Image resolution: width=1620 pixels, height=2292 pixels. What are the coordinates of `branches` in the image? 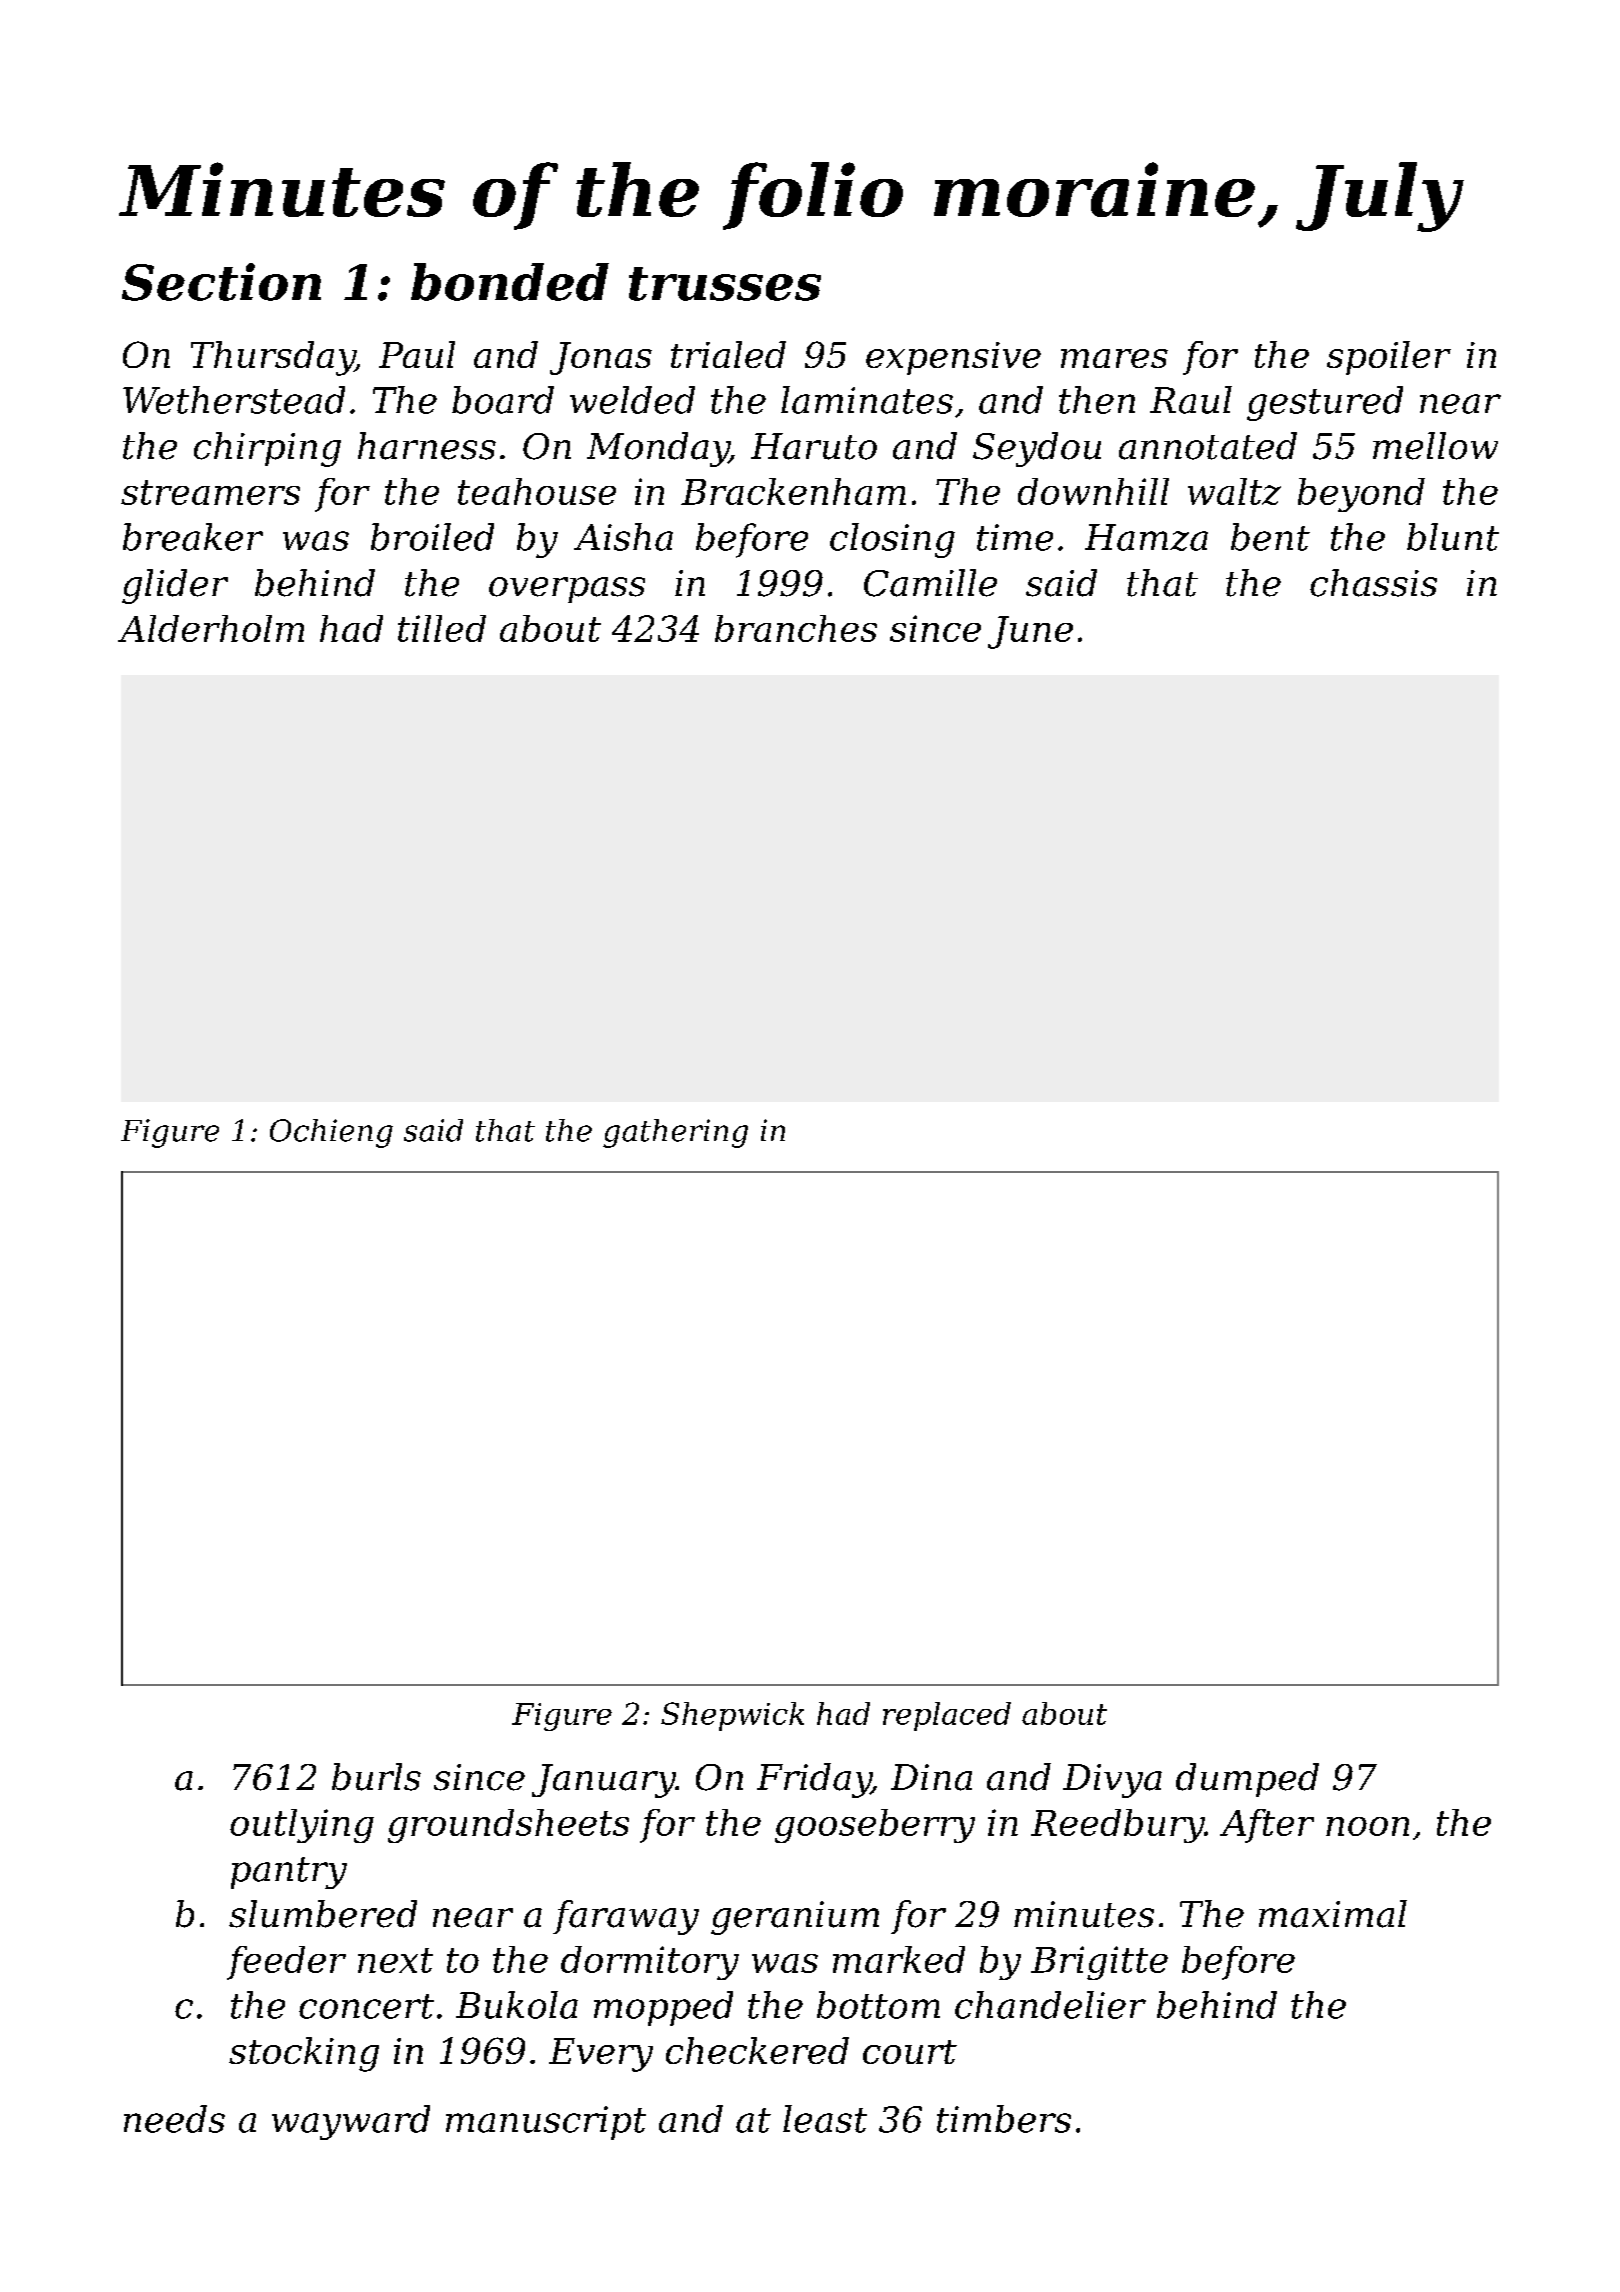 It's located at (796, 628).
